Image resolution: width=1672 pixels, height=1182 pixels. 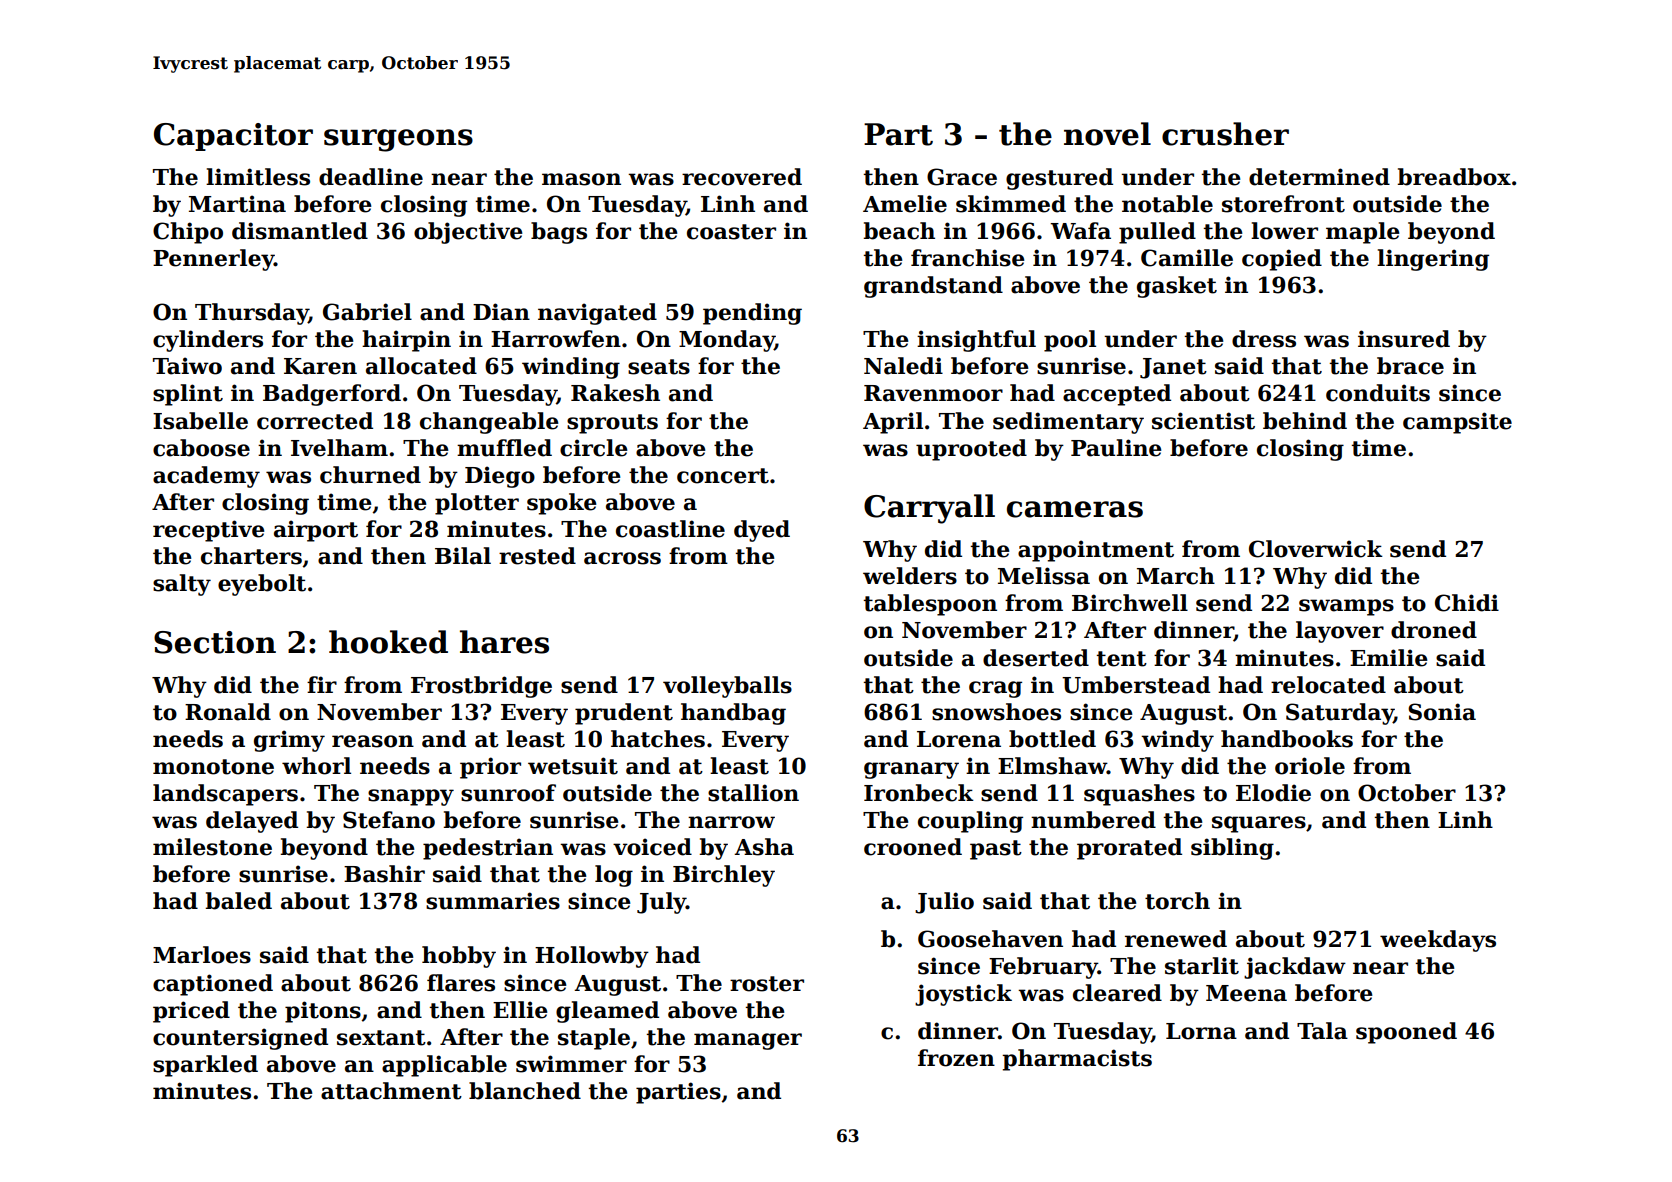 What do you see at coordinates (1346, 607) in the screenshot?
I see `swamps` at bounding box center [1346, 607].
